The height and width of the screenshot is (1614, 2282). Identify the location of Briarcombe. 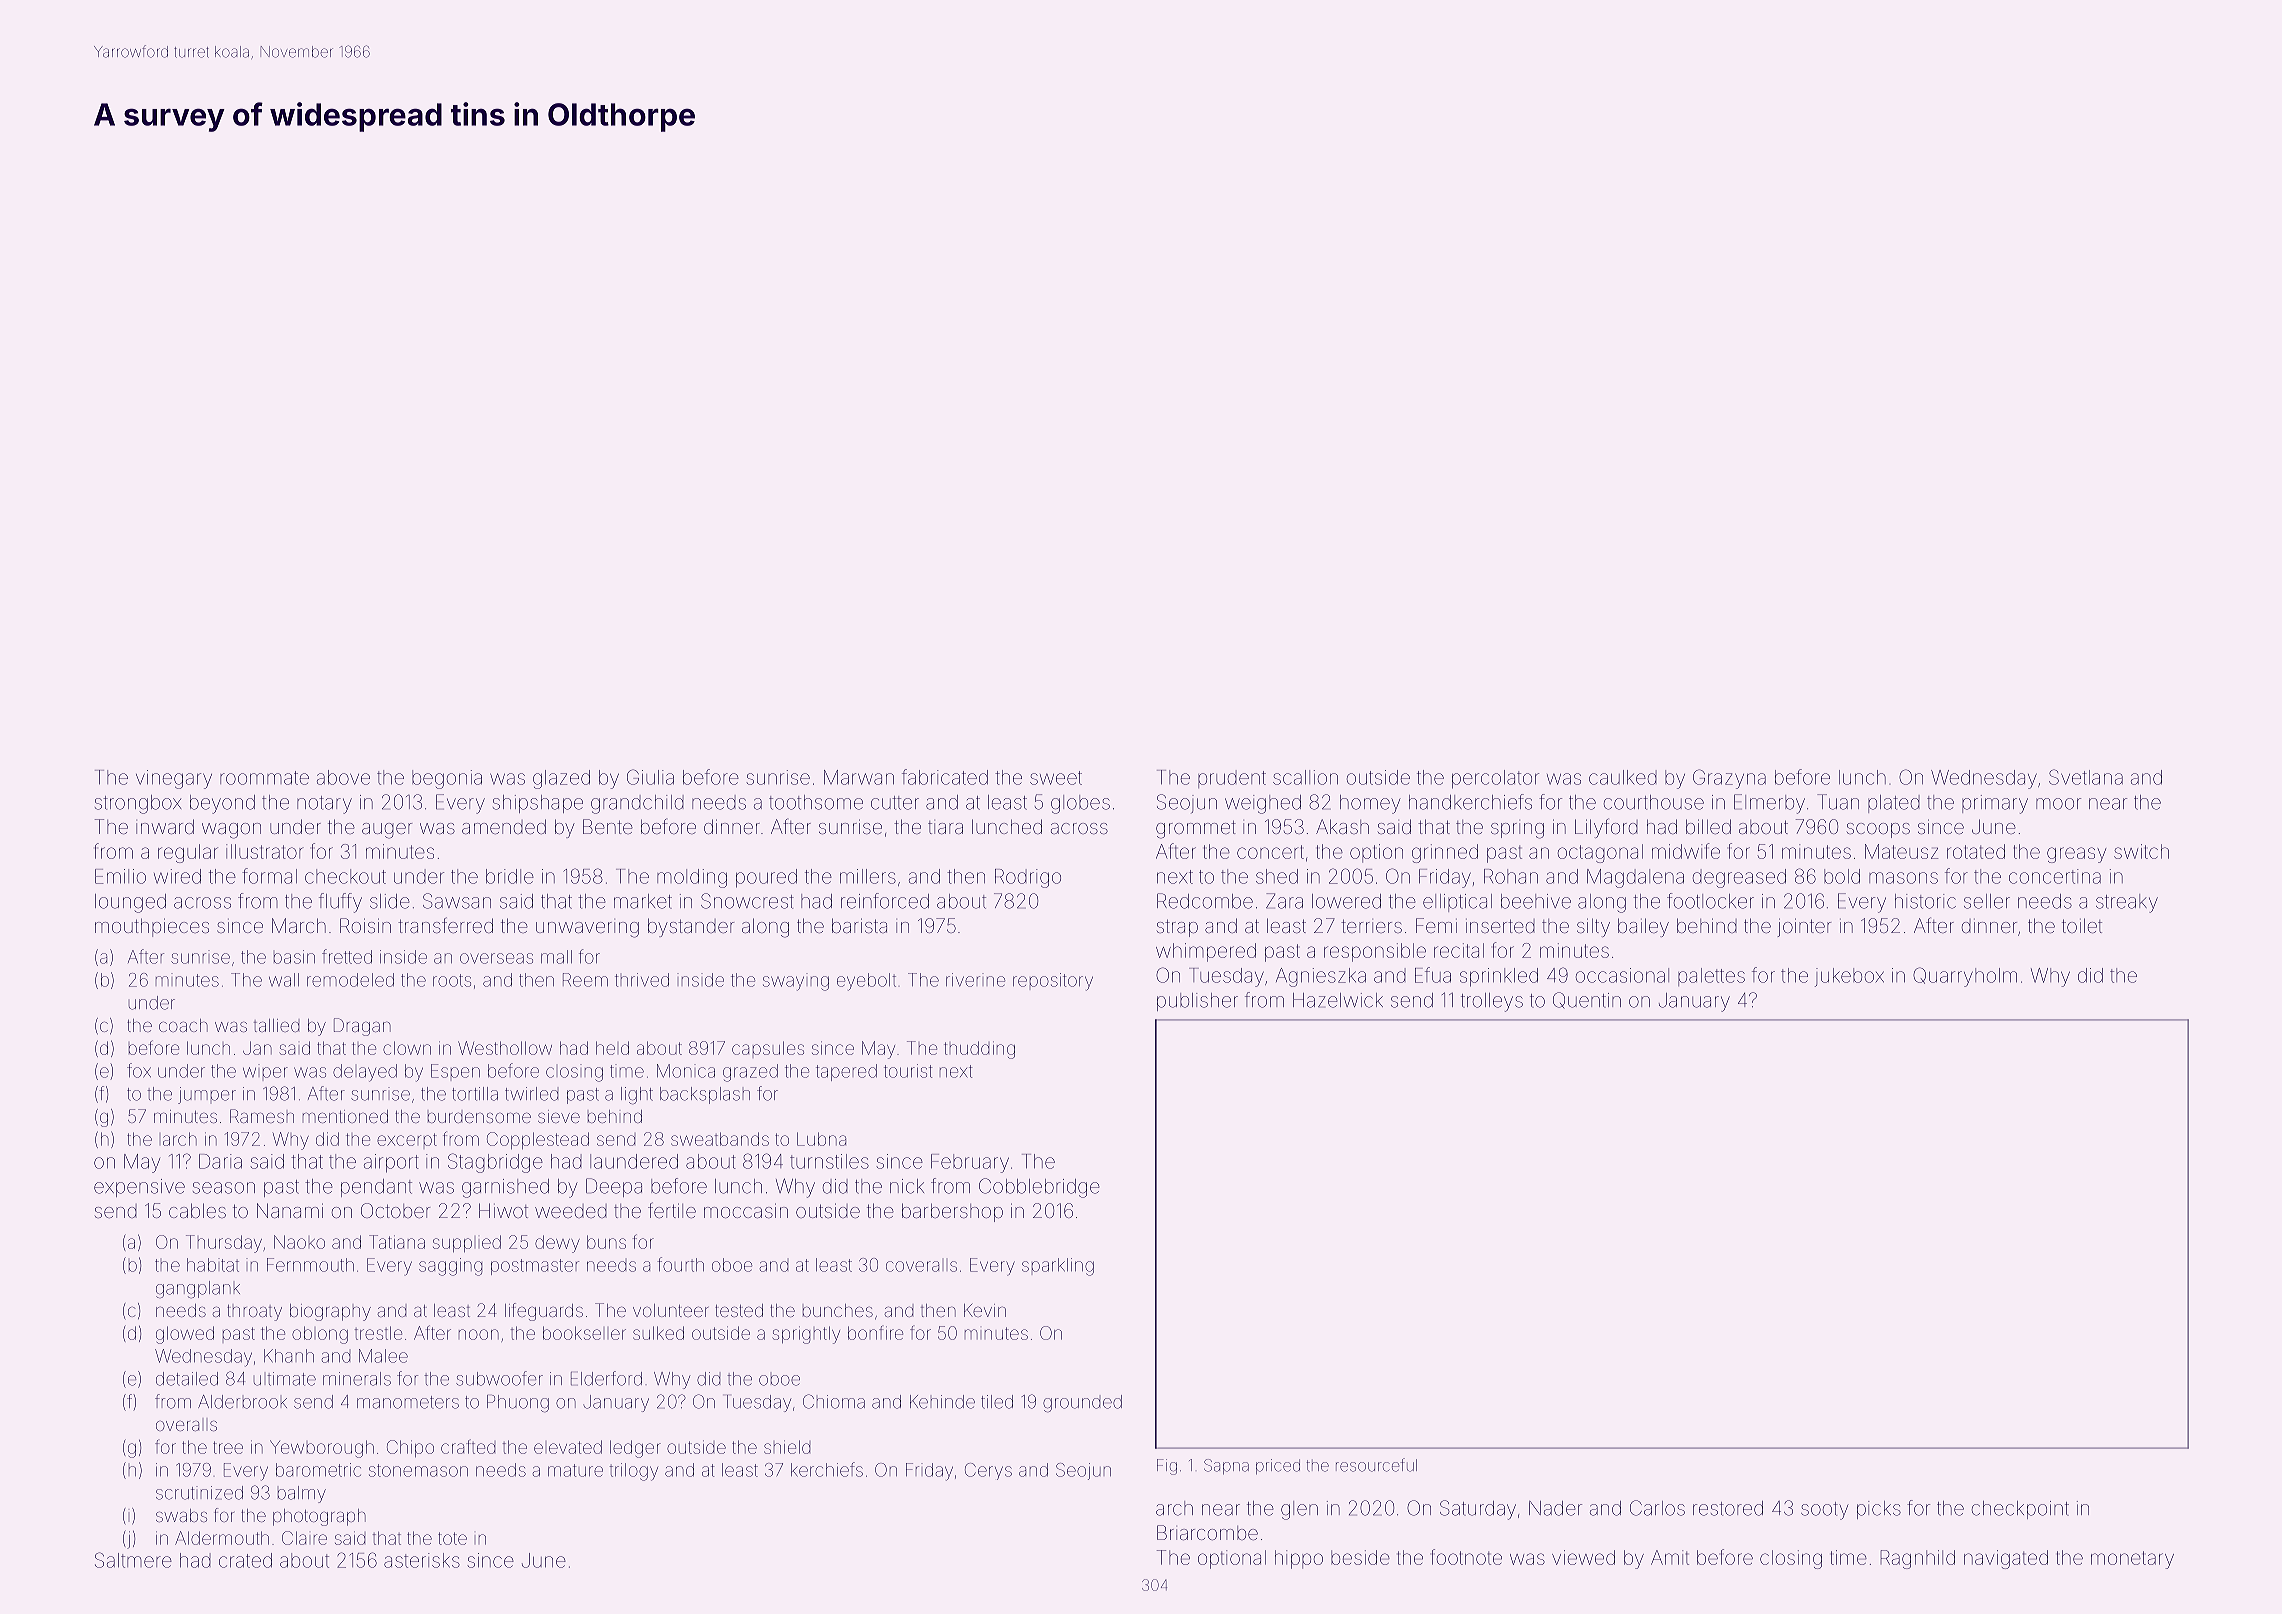
(1207, 1532).
